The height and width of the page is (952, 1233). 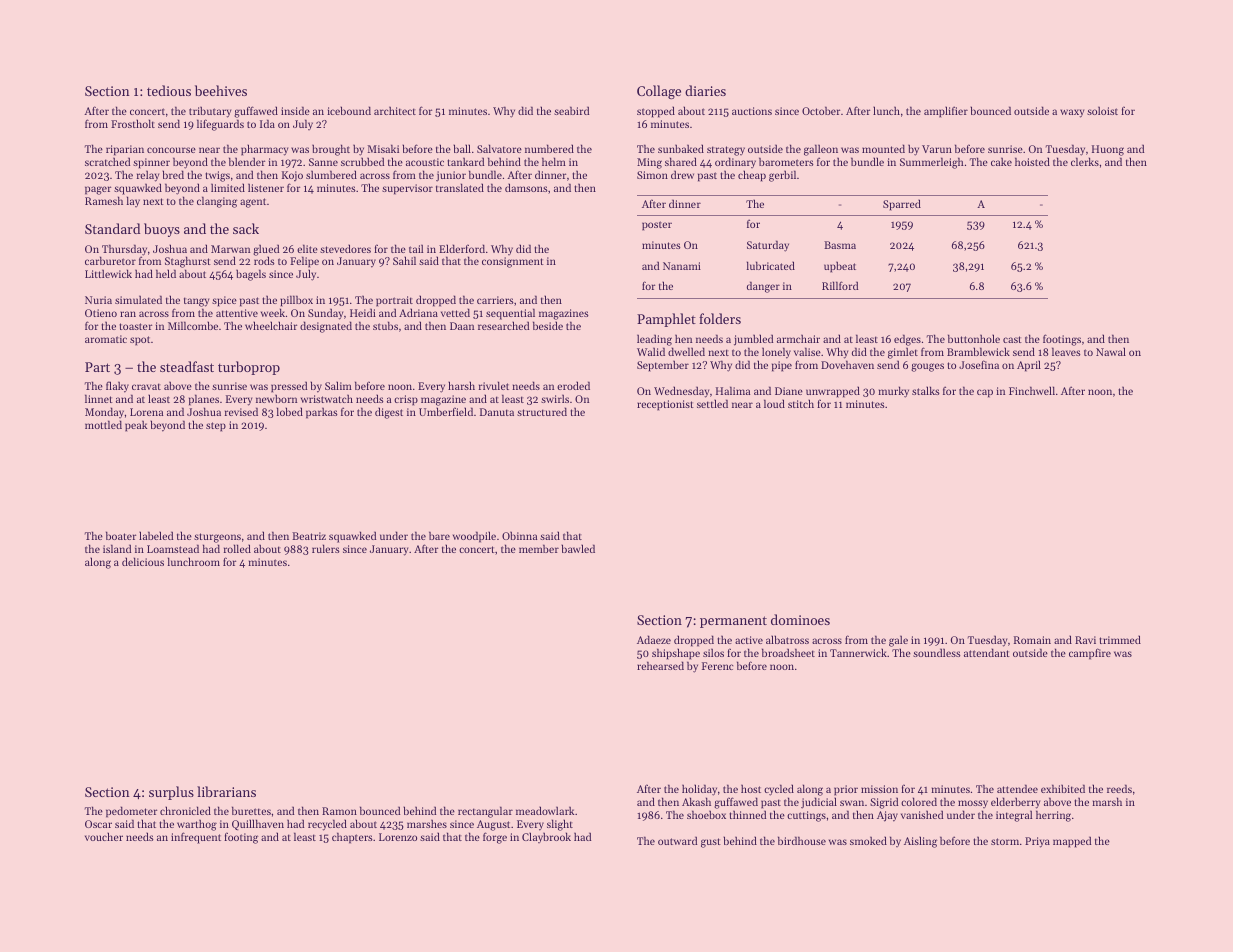 I want to click on Nawal, so click(x=1111, y=351).
